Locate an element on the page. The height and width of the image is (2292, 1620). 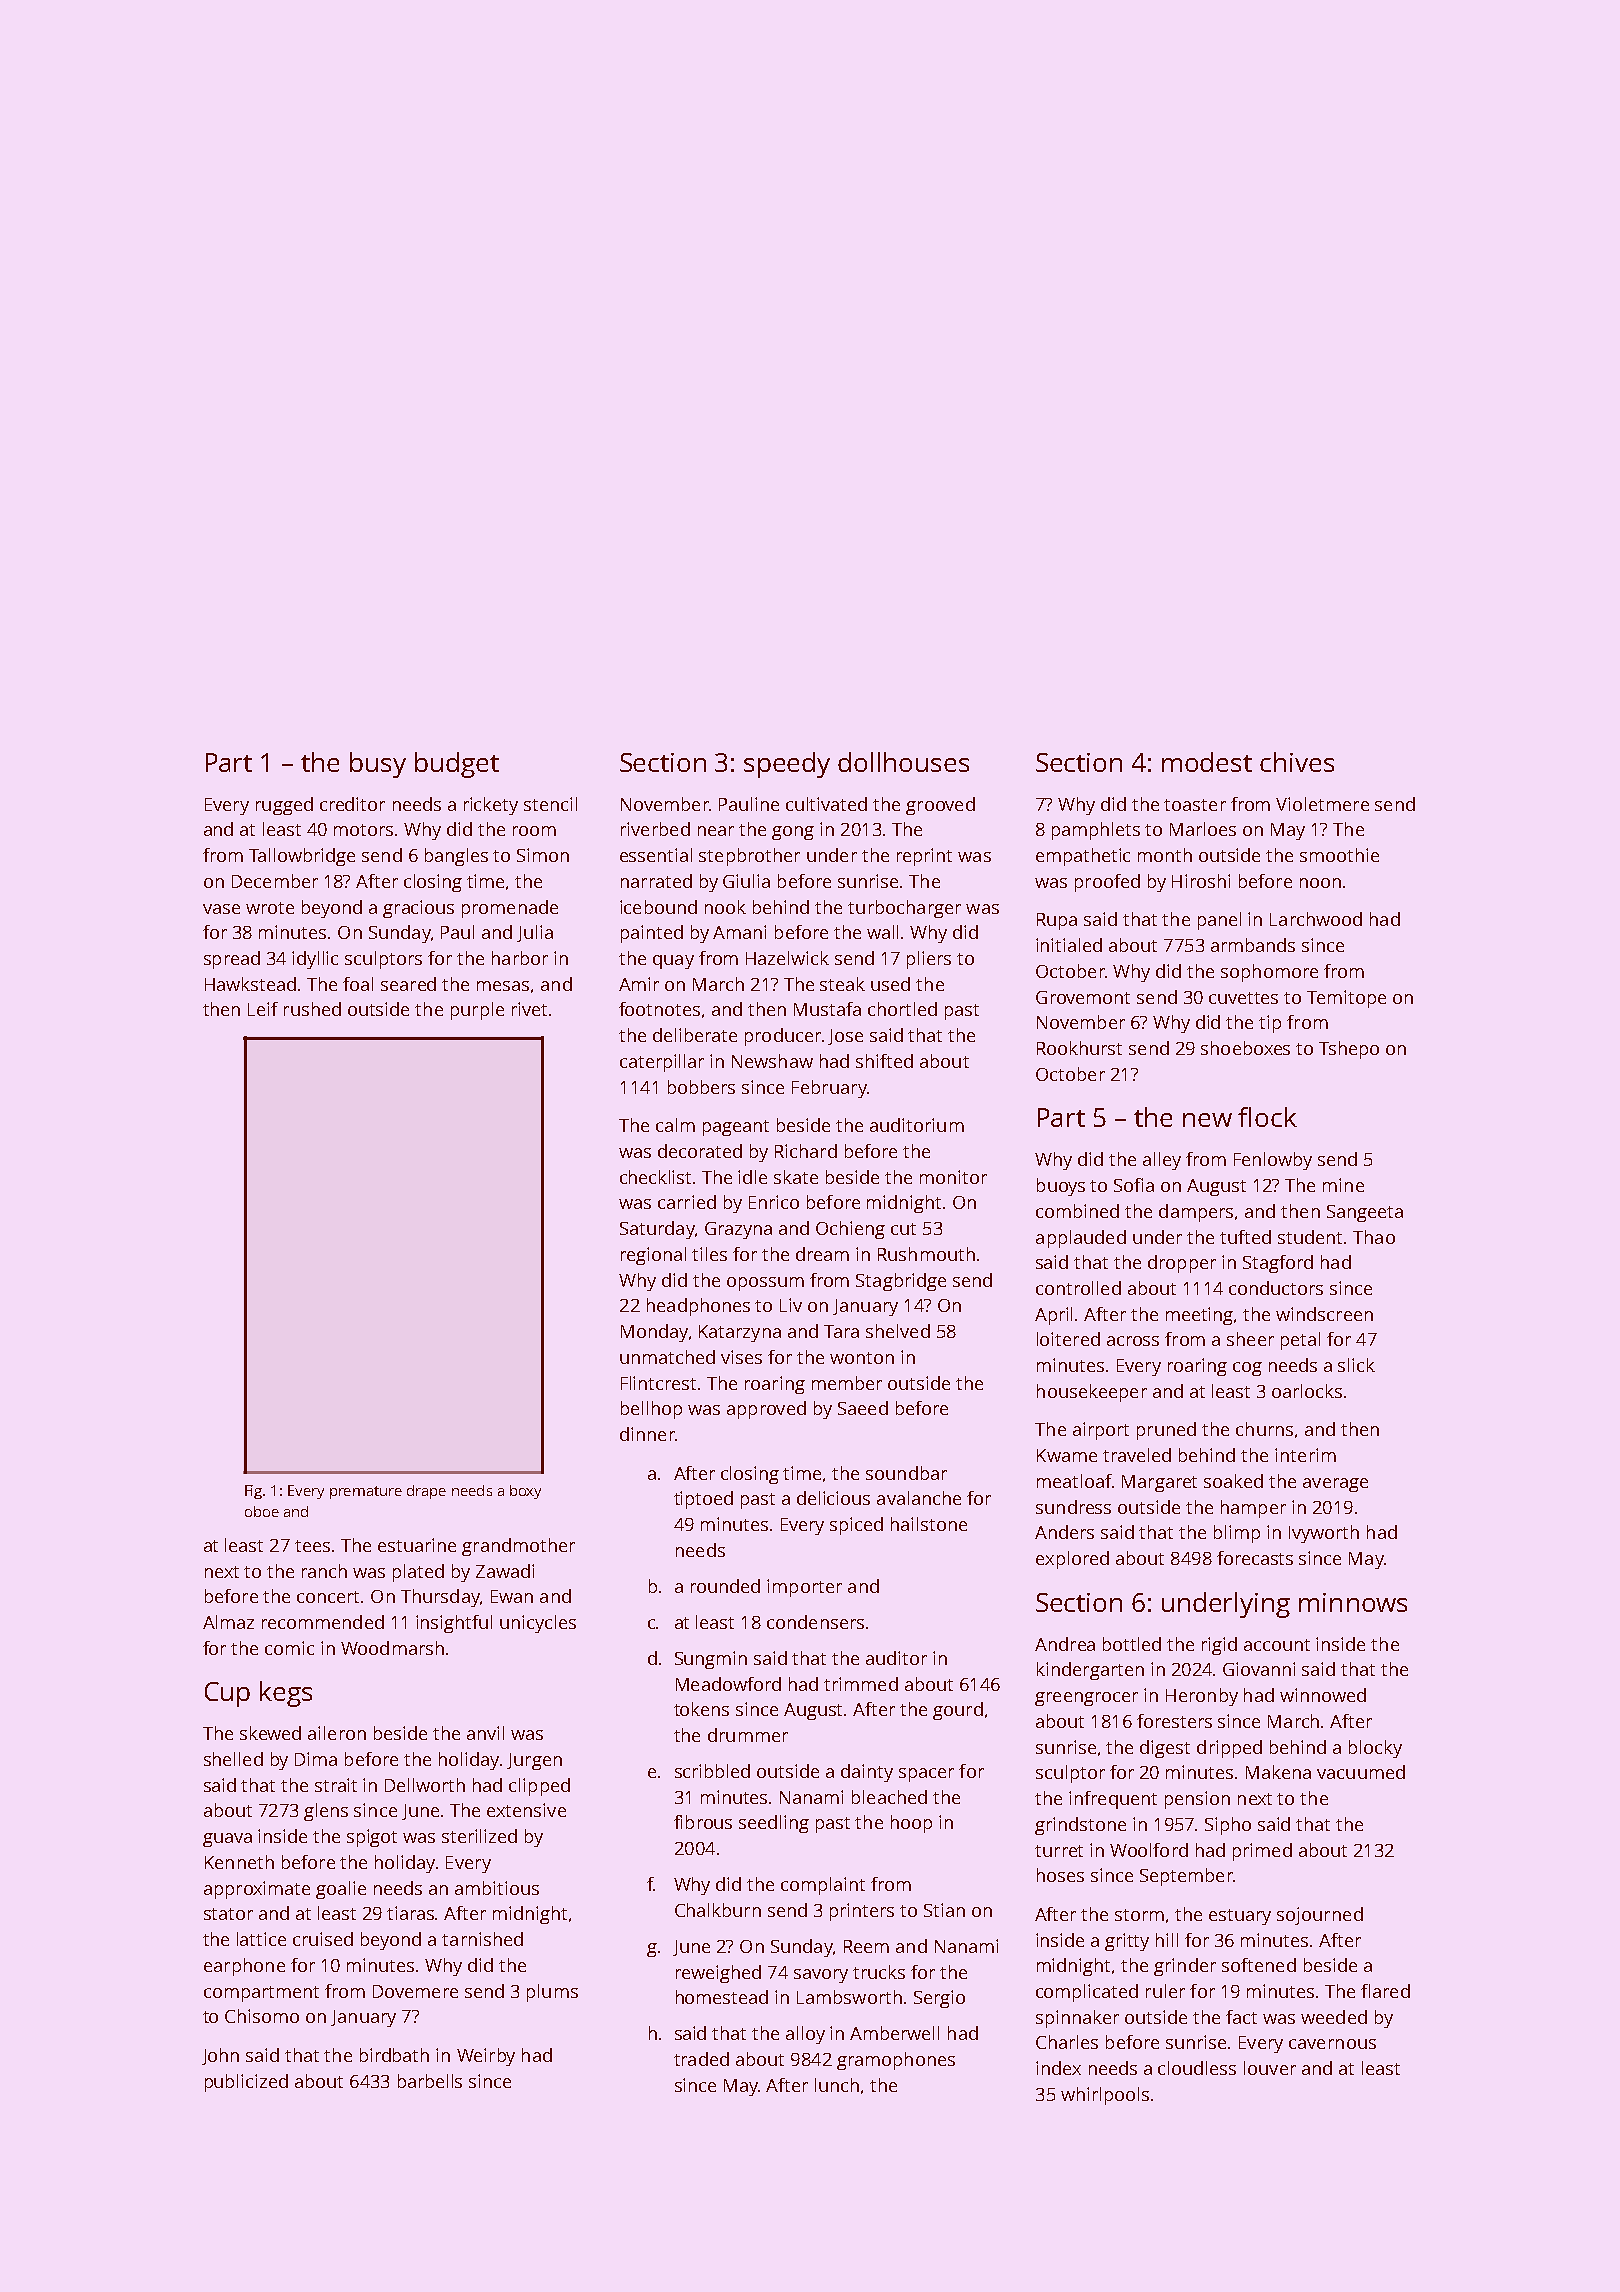
reprint is located at coordinates (924, 857).
